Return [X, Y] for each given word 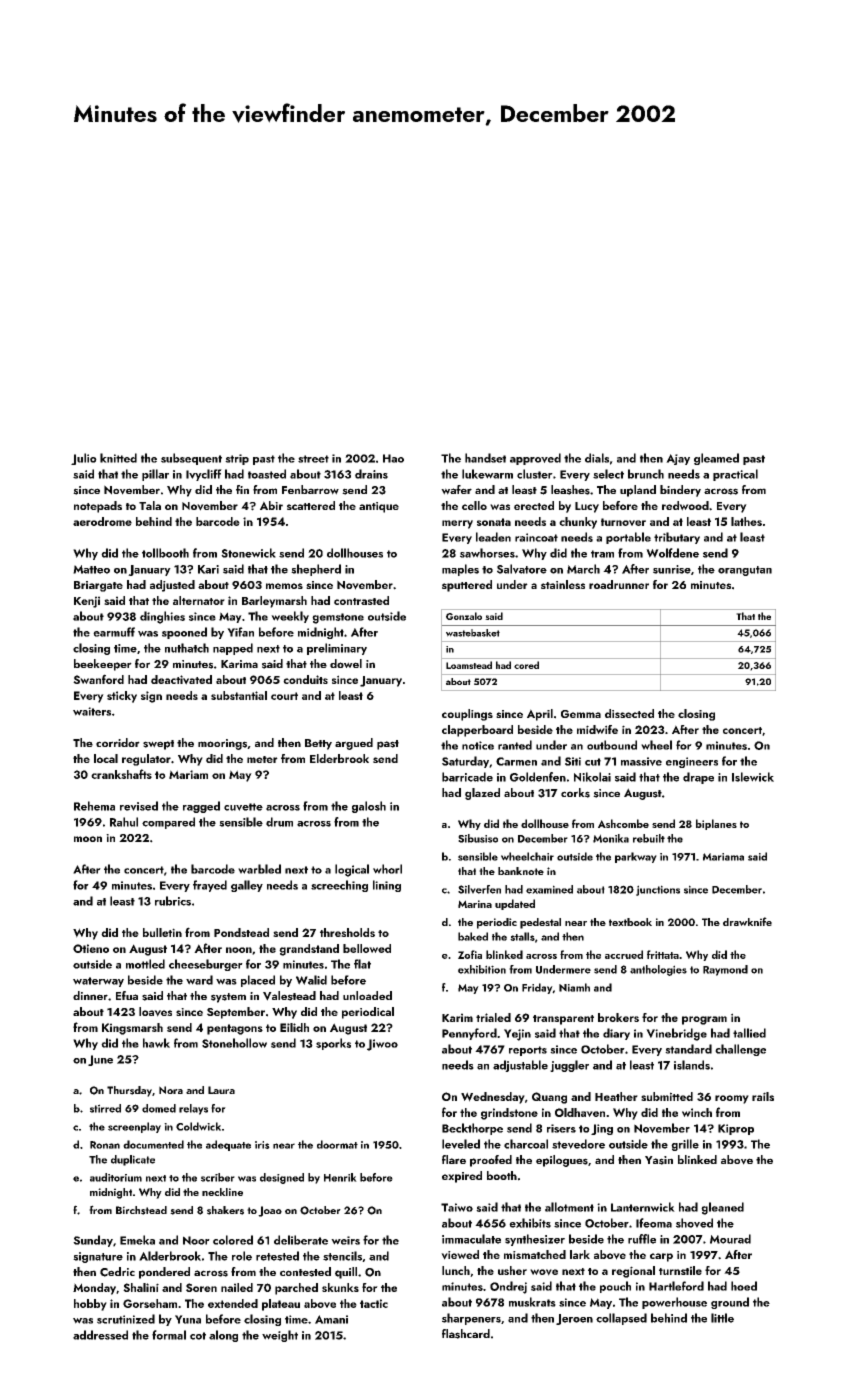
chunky [578, 523]
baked [473, 936]
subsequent [191, 459]
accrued [624, 954]
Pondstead [241, 932]
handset [485, 458]
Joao [270, 1211]
